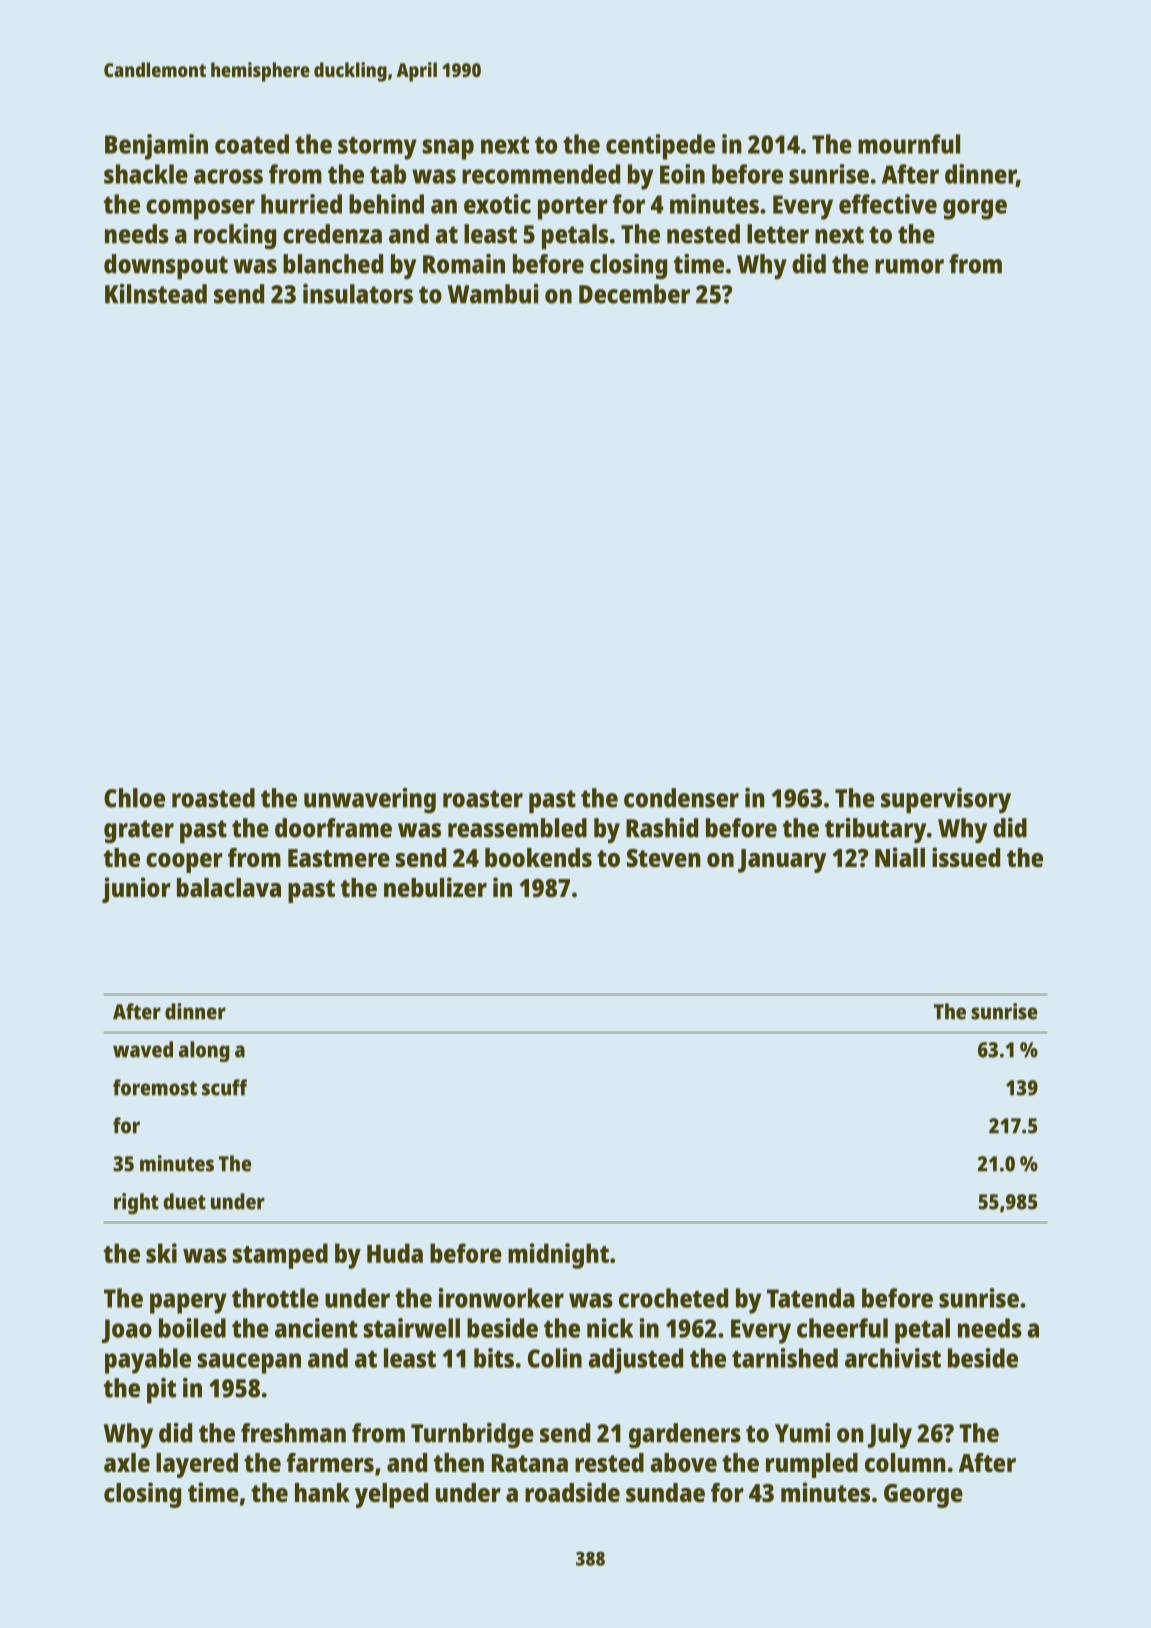 The height and width of the page is (1628, 1151). What do you see at coordinates (229, 887) in the page?
I see `balaclava` at bounding box center [229, 887].
